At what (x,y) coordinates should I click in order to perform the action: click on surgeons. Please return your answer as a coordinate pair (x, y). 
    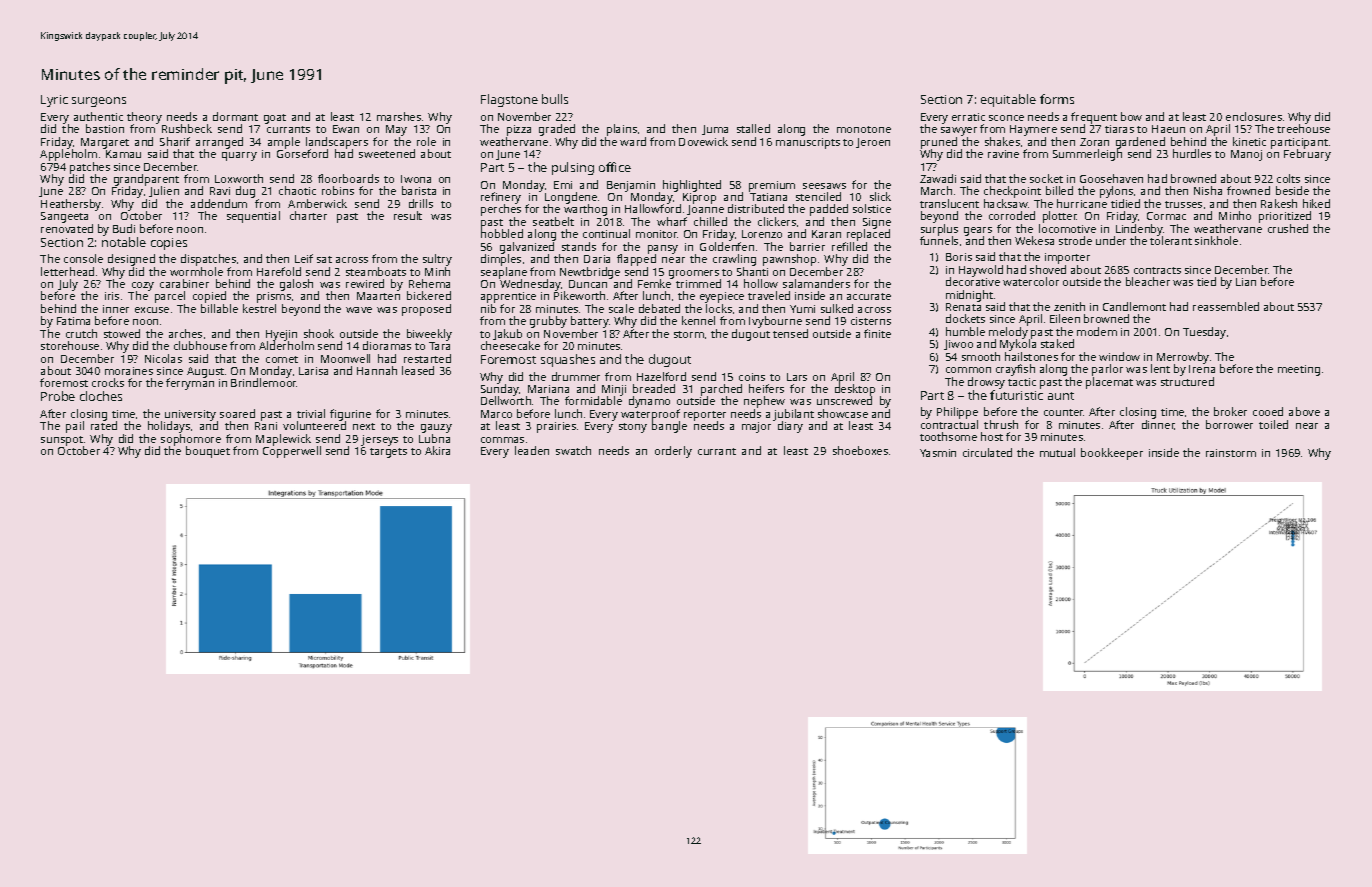
    Looking at the image, I should click on (99, 102).
